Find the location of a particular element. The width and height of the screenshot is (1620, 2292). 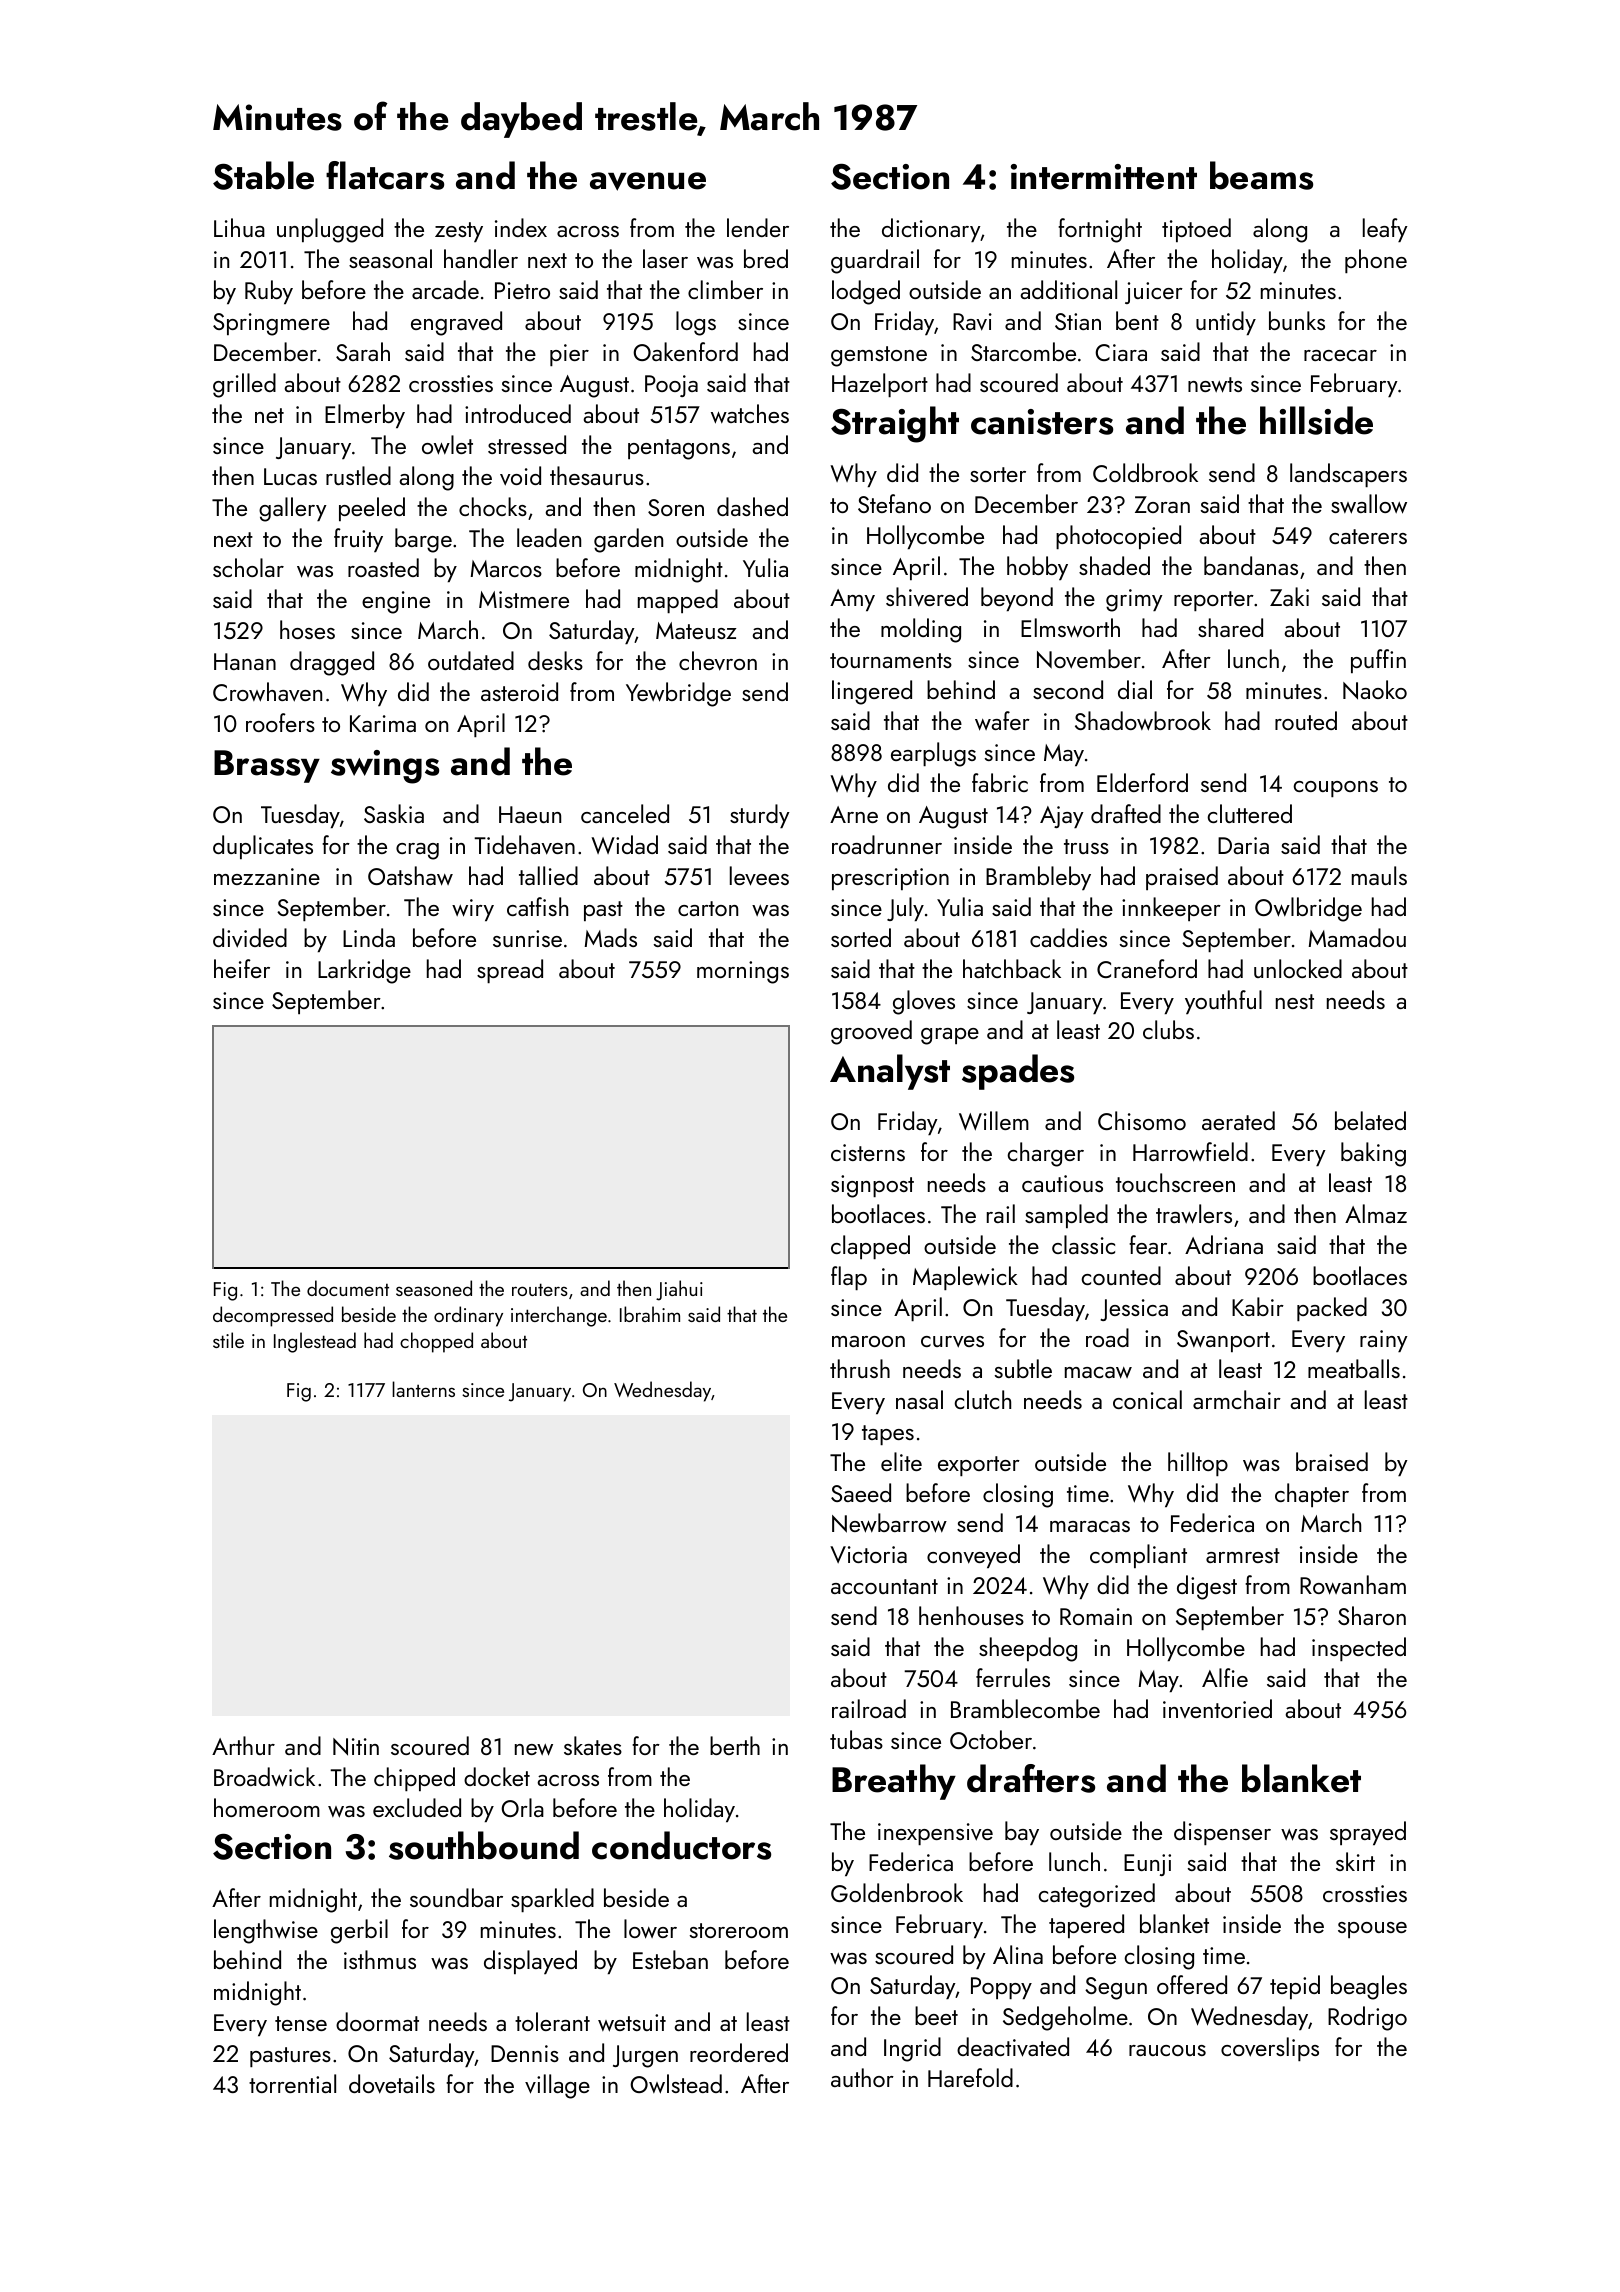

Willem is located at coordinates (994, 1121).
